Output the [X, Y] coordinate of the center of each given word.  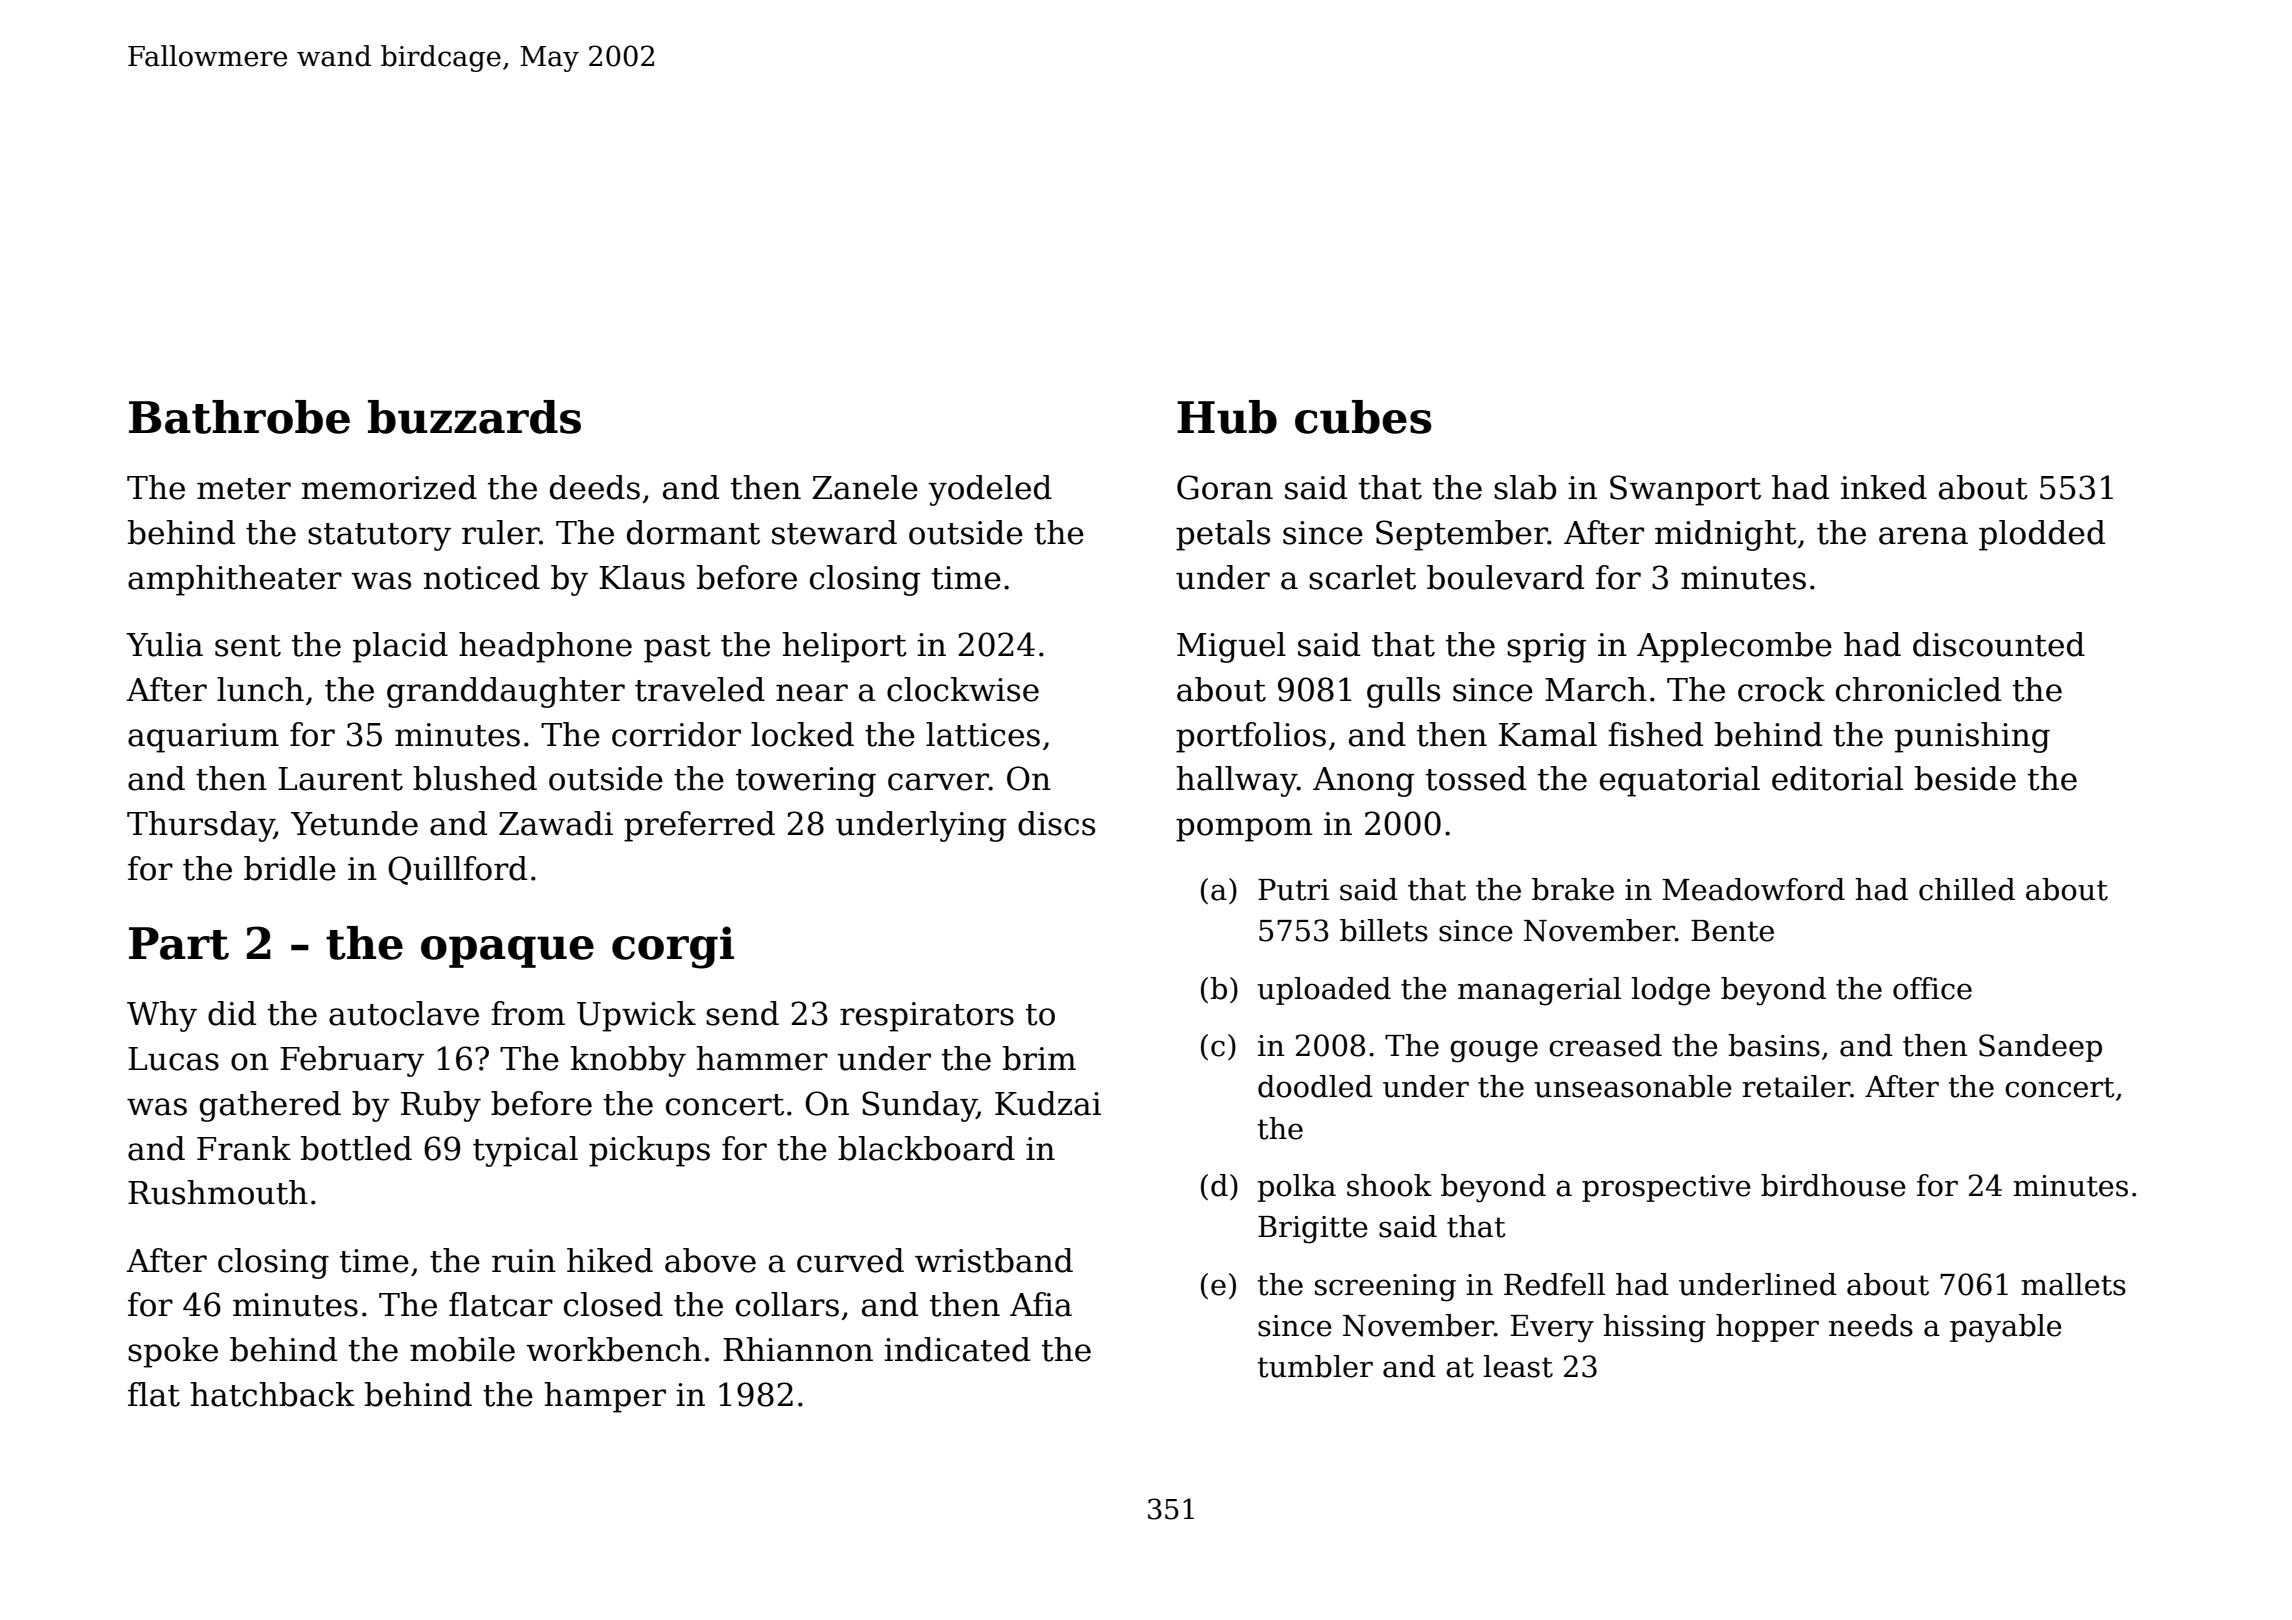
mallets [2073, 1284]
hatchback [272, 1394]
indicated [957, 1349]
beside [1965, 778]
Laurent [340, 779]
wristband [994, 1260]
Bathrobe [239, 417]
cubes [1363, 417]
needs [1871, 1325]
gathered [270, 1106]
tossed [1476, 778]
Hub [1227, 417]
